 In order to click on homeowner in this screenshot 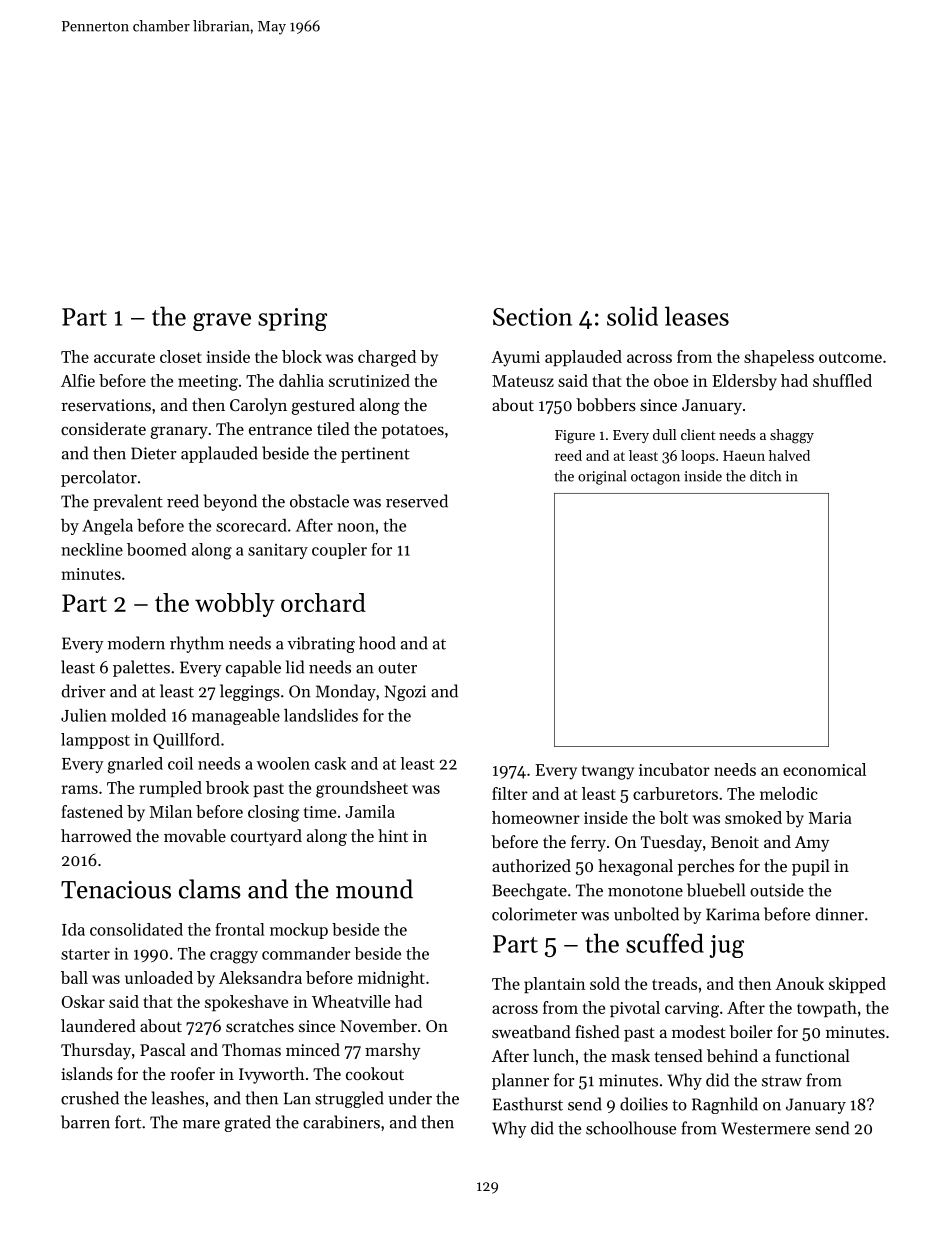, I will do `click(536, 817)`.
